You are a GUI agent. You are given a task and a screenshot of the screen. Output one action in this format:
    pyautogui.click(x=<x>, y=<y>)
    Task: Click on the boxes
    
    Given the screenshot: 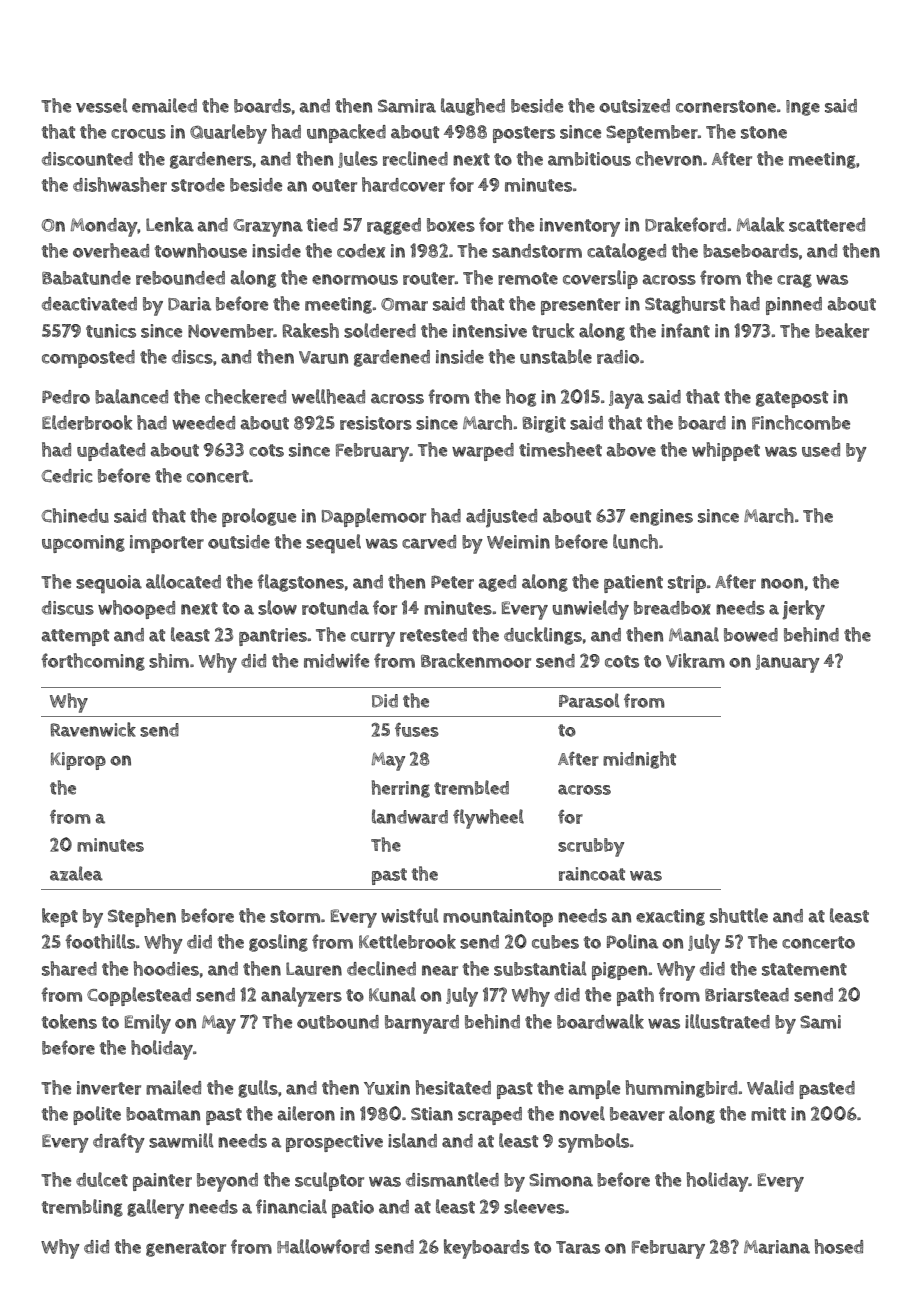 What is the action you would take?
    pyautogui.click(x=451, y=225)
